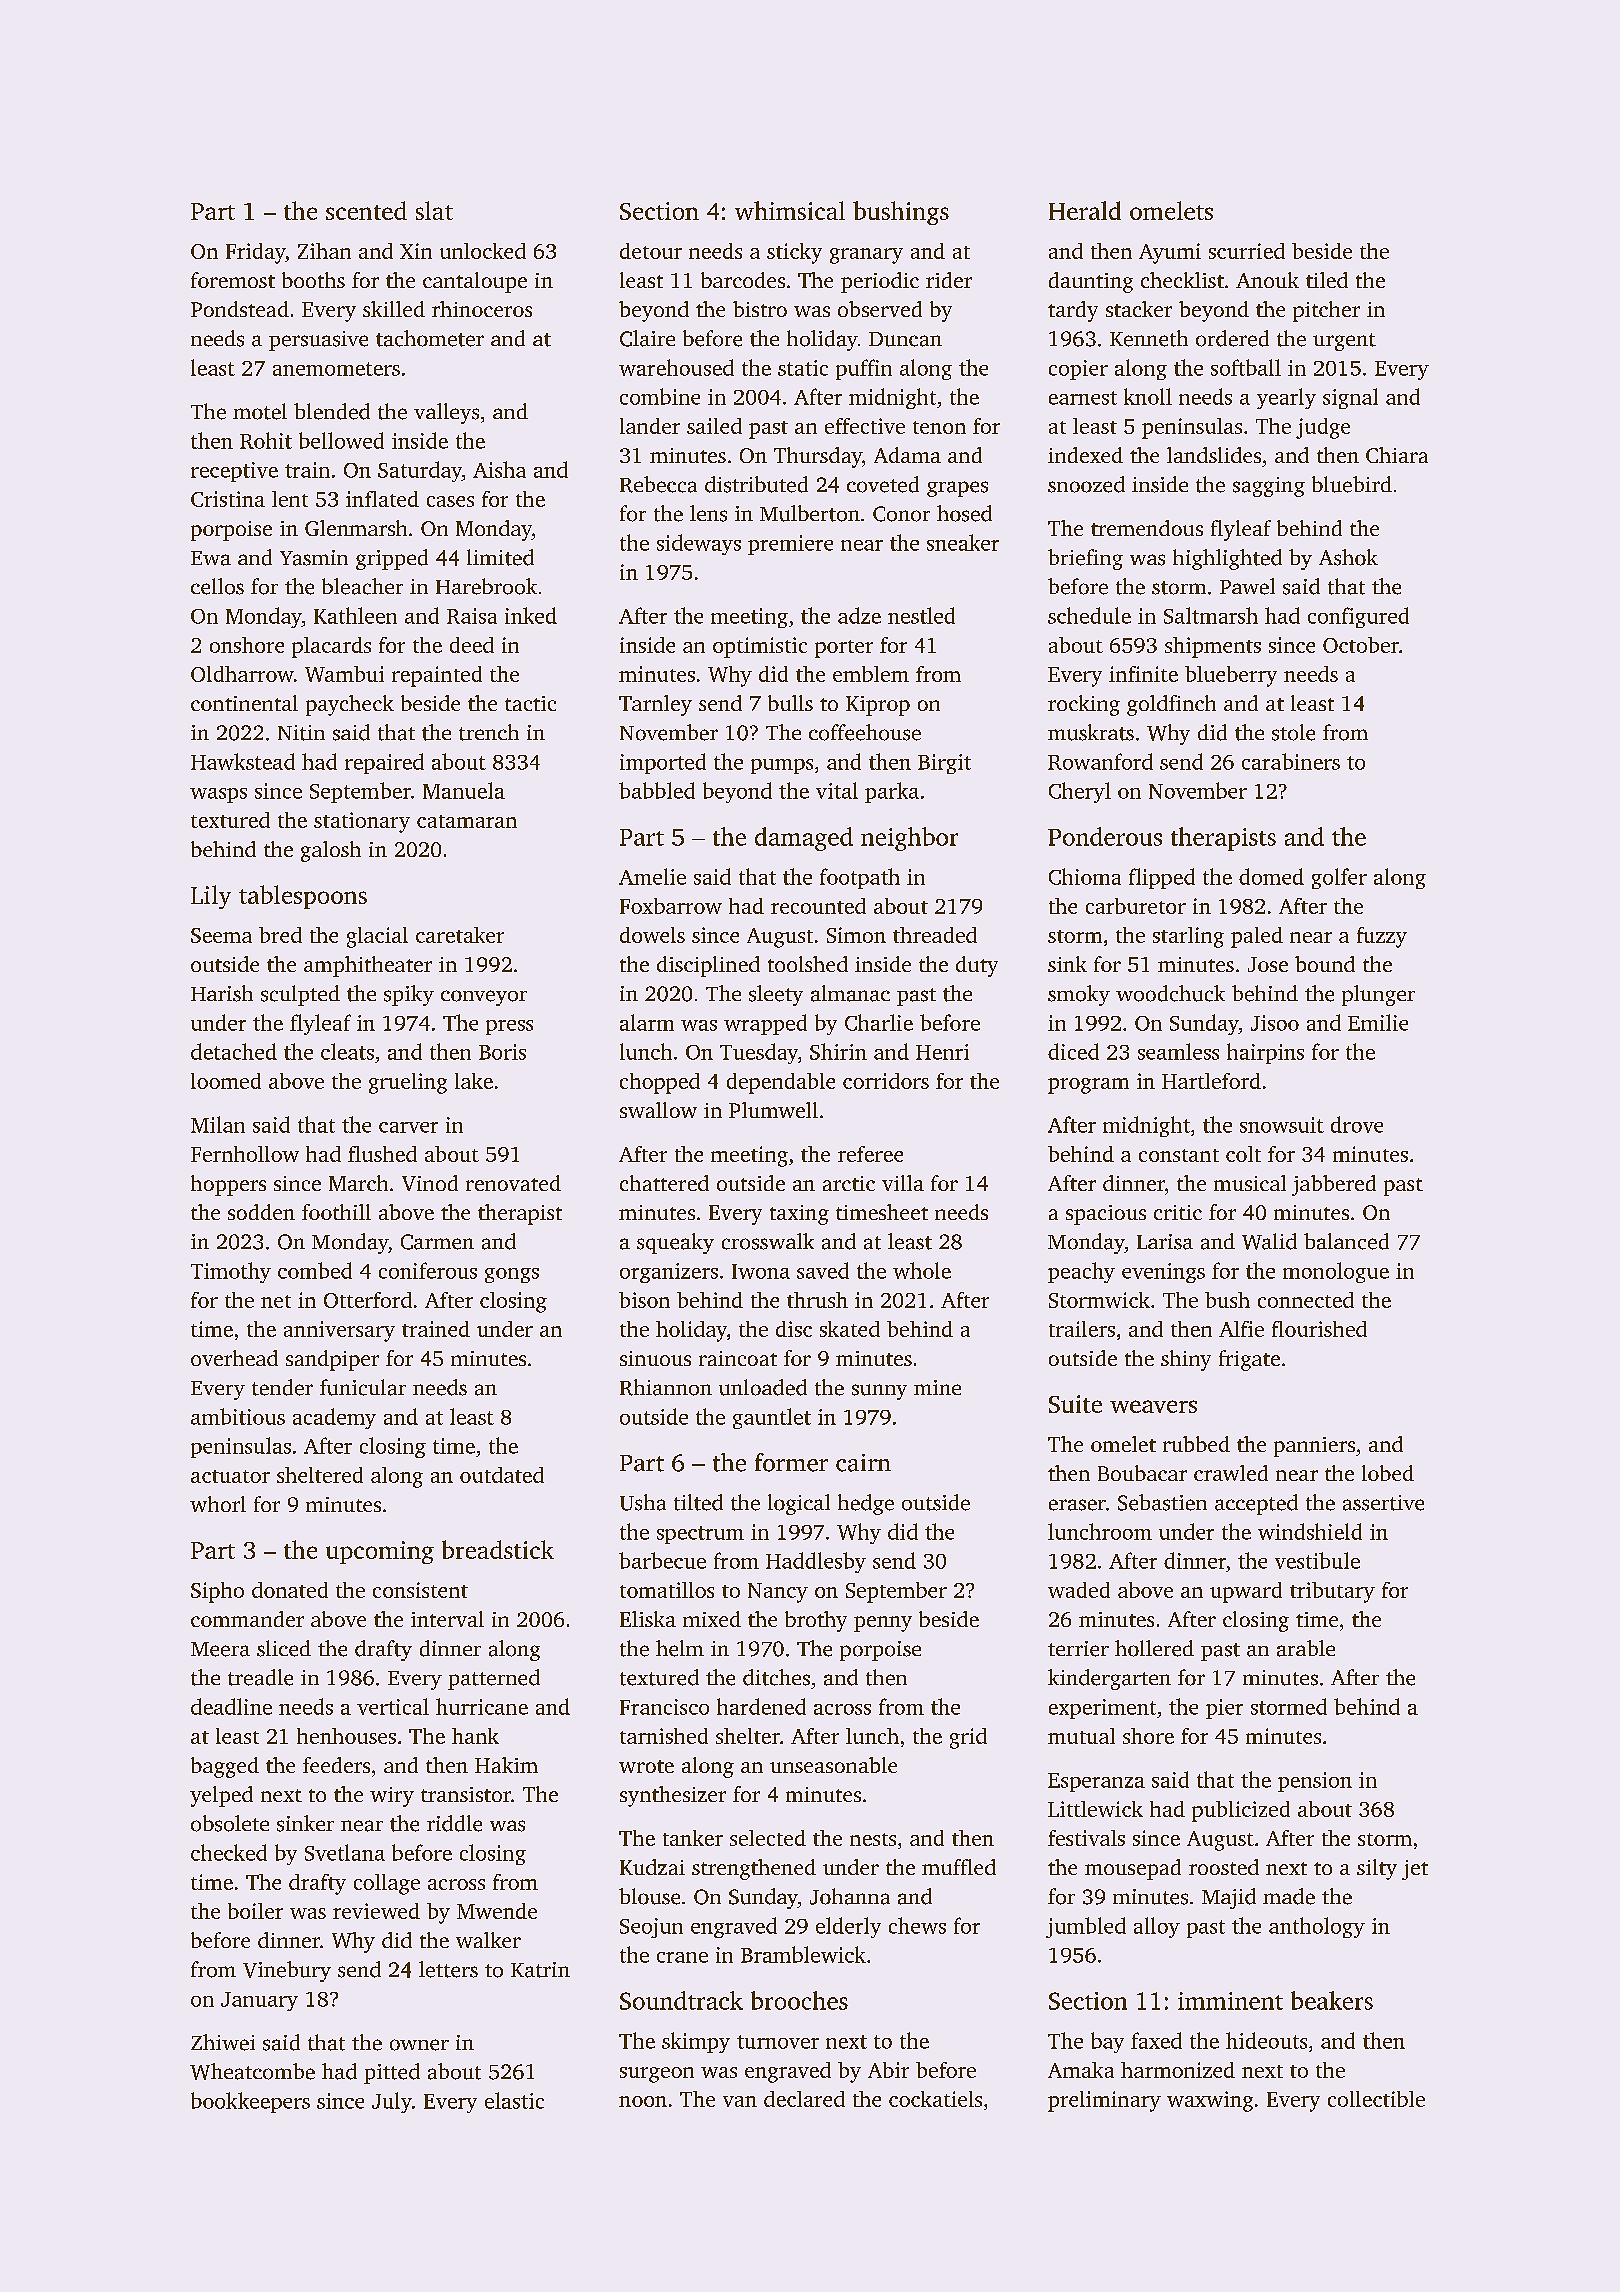 The image size is (1620, 2292). What do you see at coordinates (1247, 251) in the page?
I see `scurried` at bounding box center [1247, 251].
